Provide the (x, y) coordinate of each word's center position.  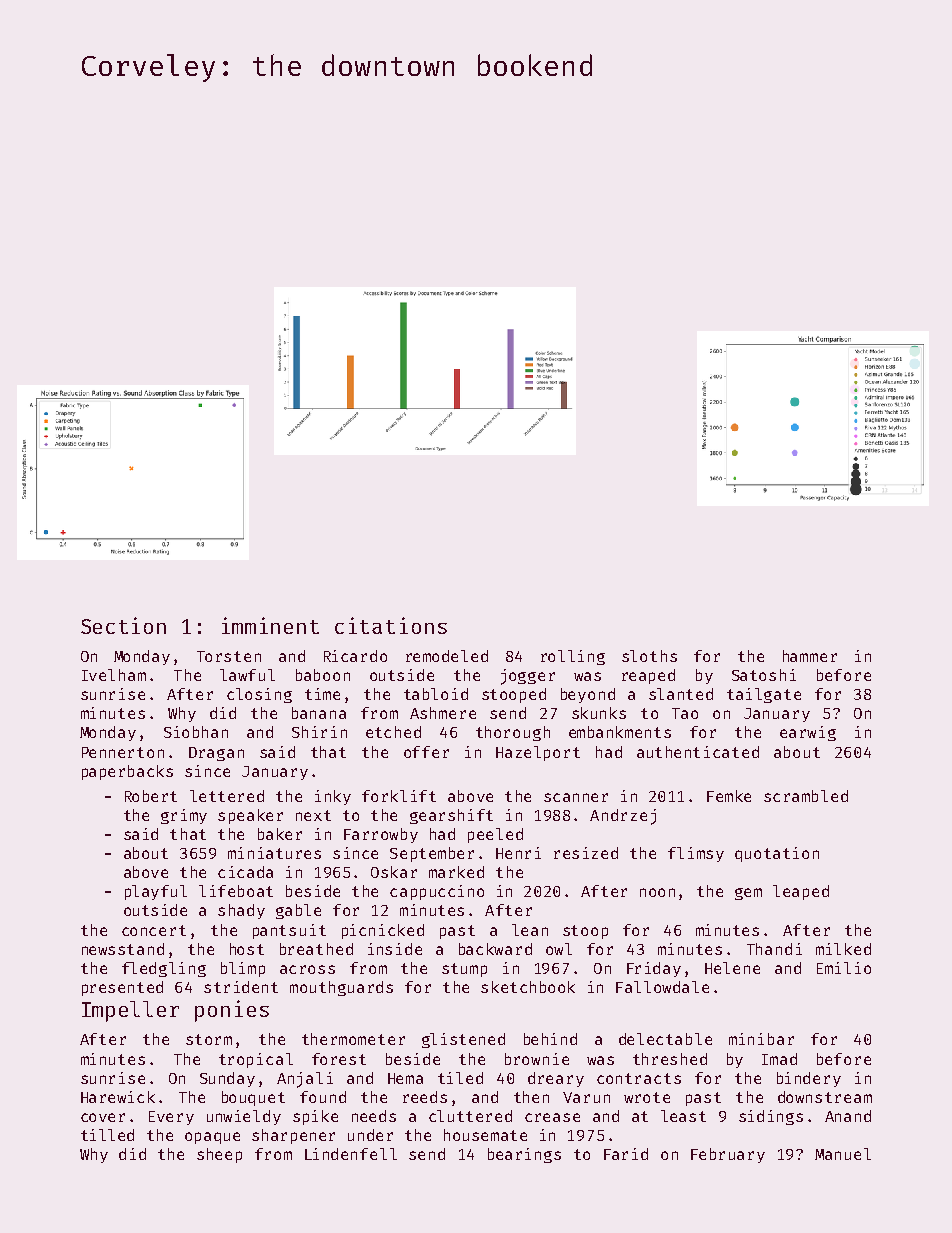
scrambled (806, 796)
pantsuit (289, 931)
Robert (151, 796)
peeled (495, 835)
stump (464, 970)
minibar (761, 1039)
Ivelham (114, 675)
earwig (808, 733)
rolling (573, 657)
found (323, 1097)
